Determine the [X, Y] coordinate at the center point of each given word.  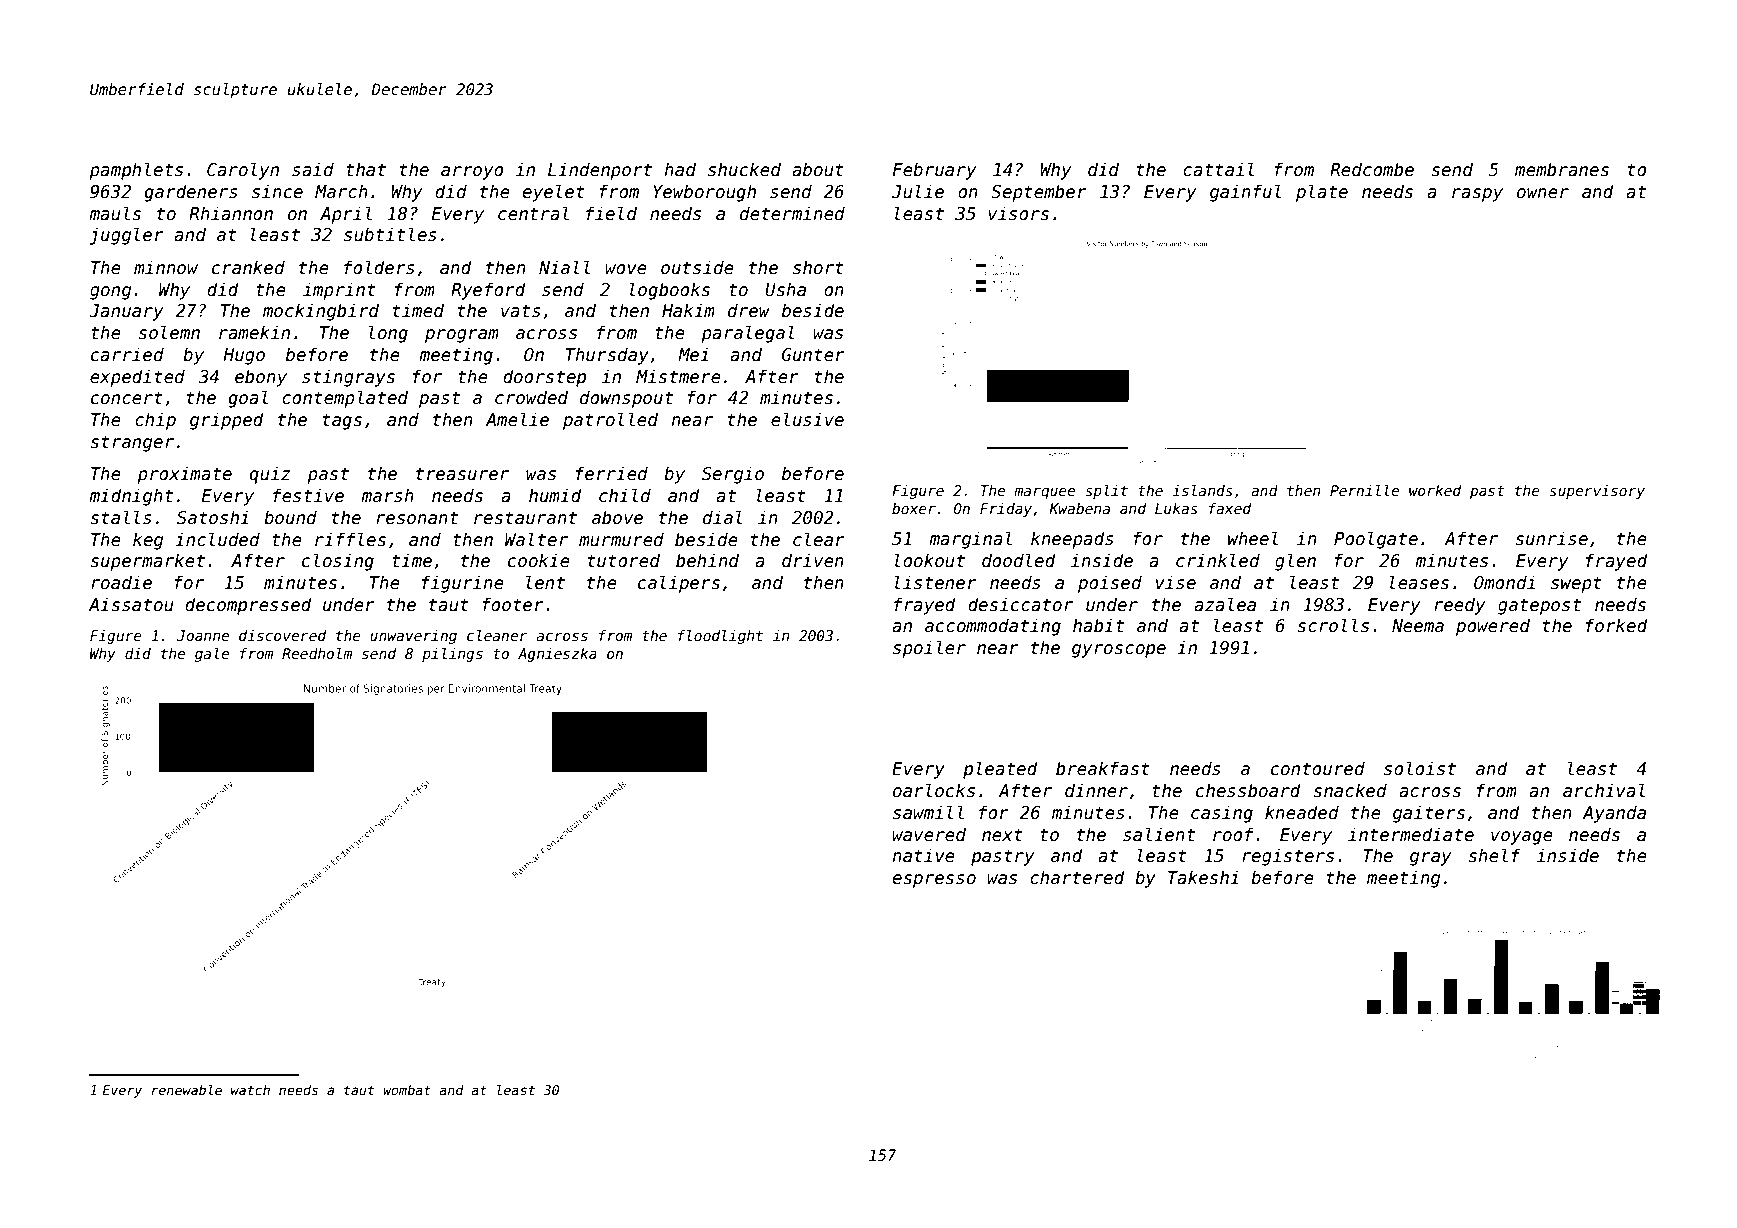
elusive [807, 419]
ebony [261, 378]
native [923, 855]
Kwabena [1079, 508]
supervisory [1597, 492]
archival [1604, 790]
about [818, 169]
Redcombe [1372, 169]
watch [250, 1090]
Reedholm [317, 653]
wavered [929, 834]
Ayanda [1614, 814]
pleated [1000, 770]
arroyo [472, 173]
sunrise [1551, 538]
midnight [131, 497]
